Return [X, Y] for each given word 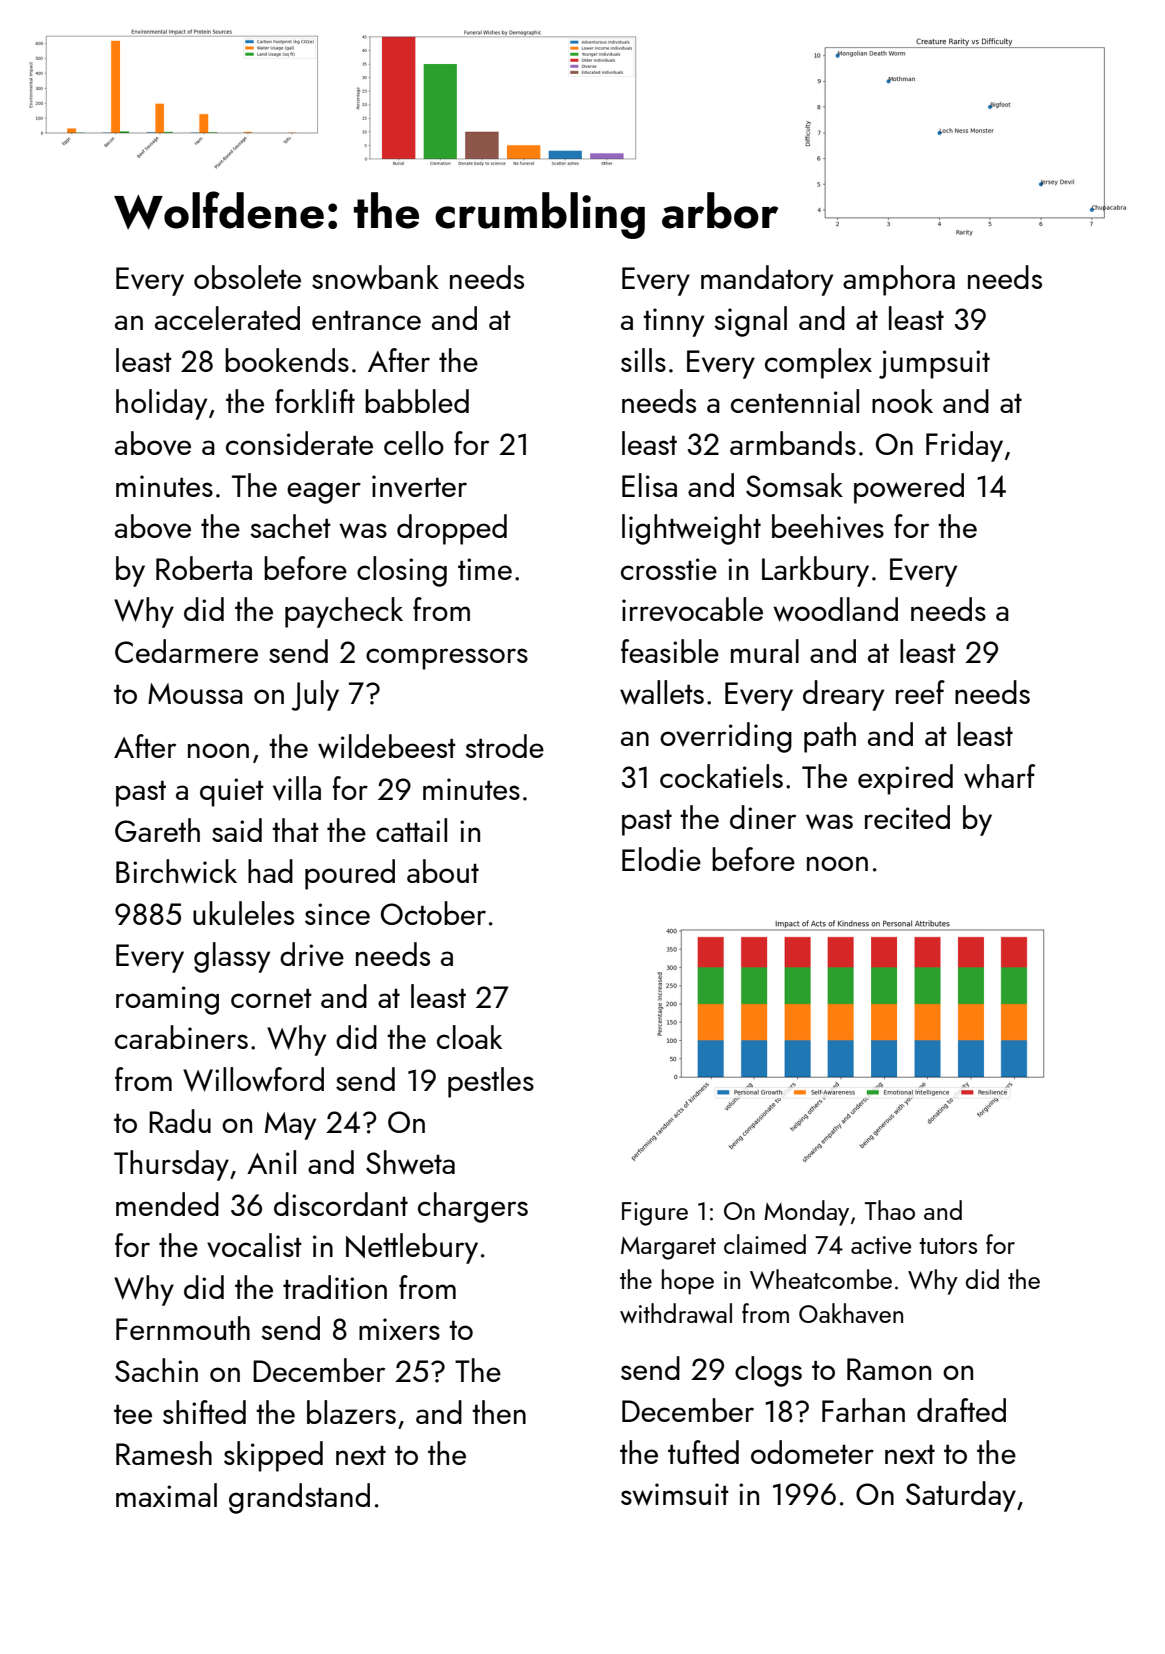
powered [909, 488]
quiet [232, 792]
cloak [469, 1037]
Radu [180, 1121]
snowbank [375, 277]
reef [920, 692]
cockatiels [721, 776]
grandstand [299, 1498]
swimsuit [675, 1494]
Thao [890, 1210]
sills [643, 360]
